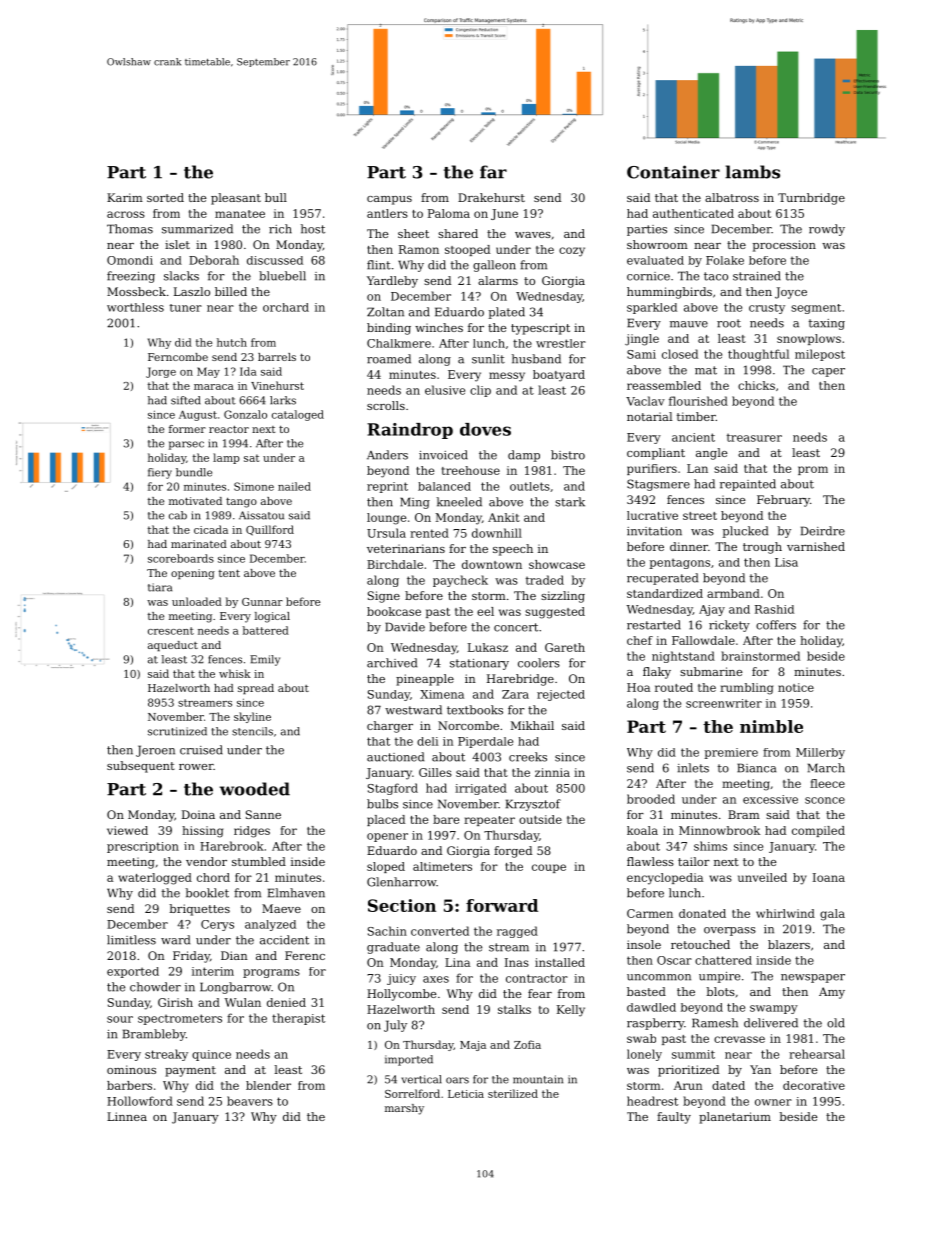 This screenshot has height=1233, width=952. Describe the element at coordinates (199, 544) in the screenshot. I see `marinated` at that location.
